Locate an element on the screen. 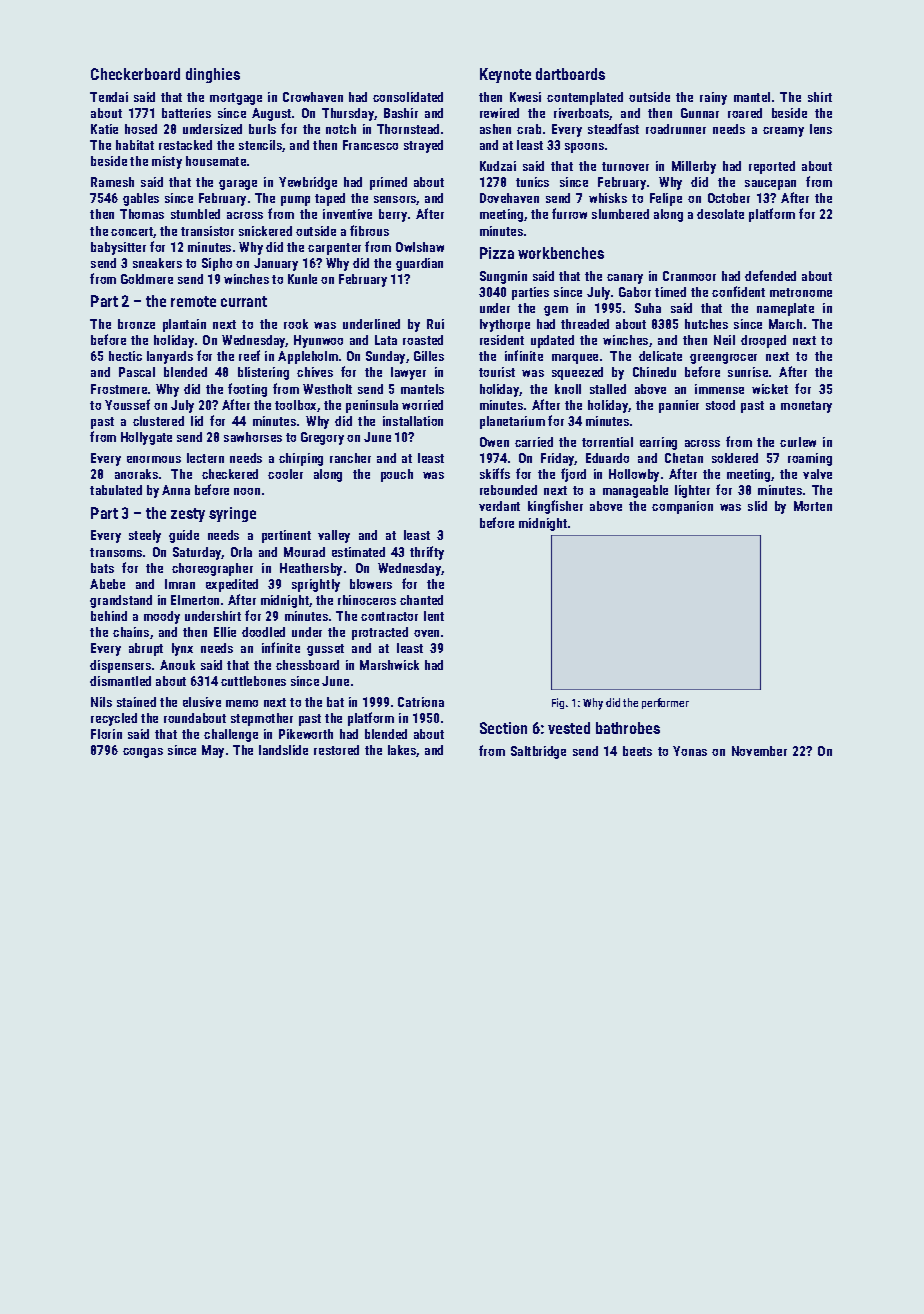 This screenshot has height=1314, width=924. resident is located at coordinates (502, 340).
